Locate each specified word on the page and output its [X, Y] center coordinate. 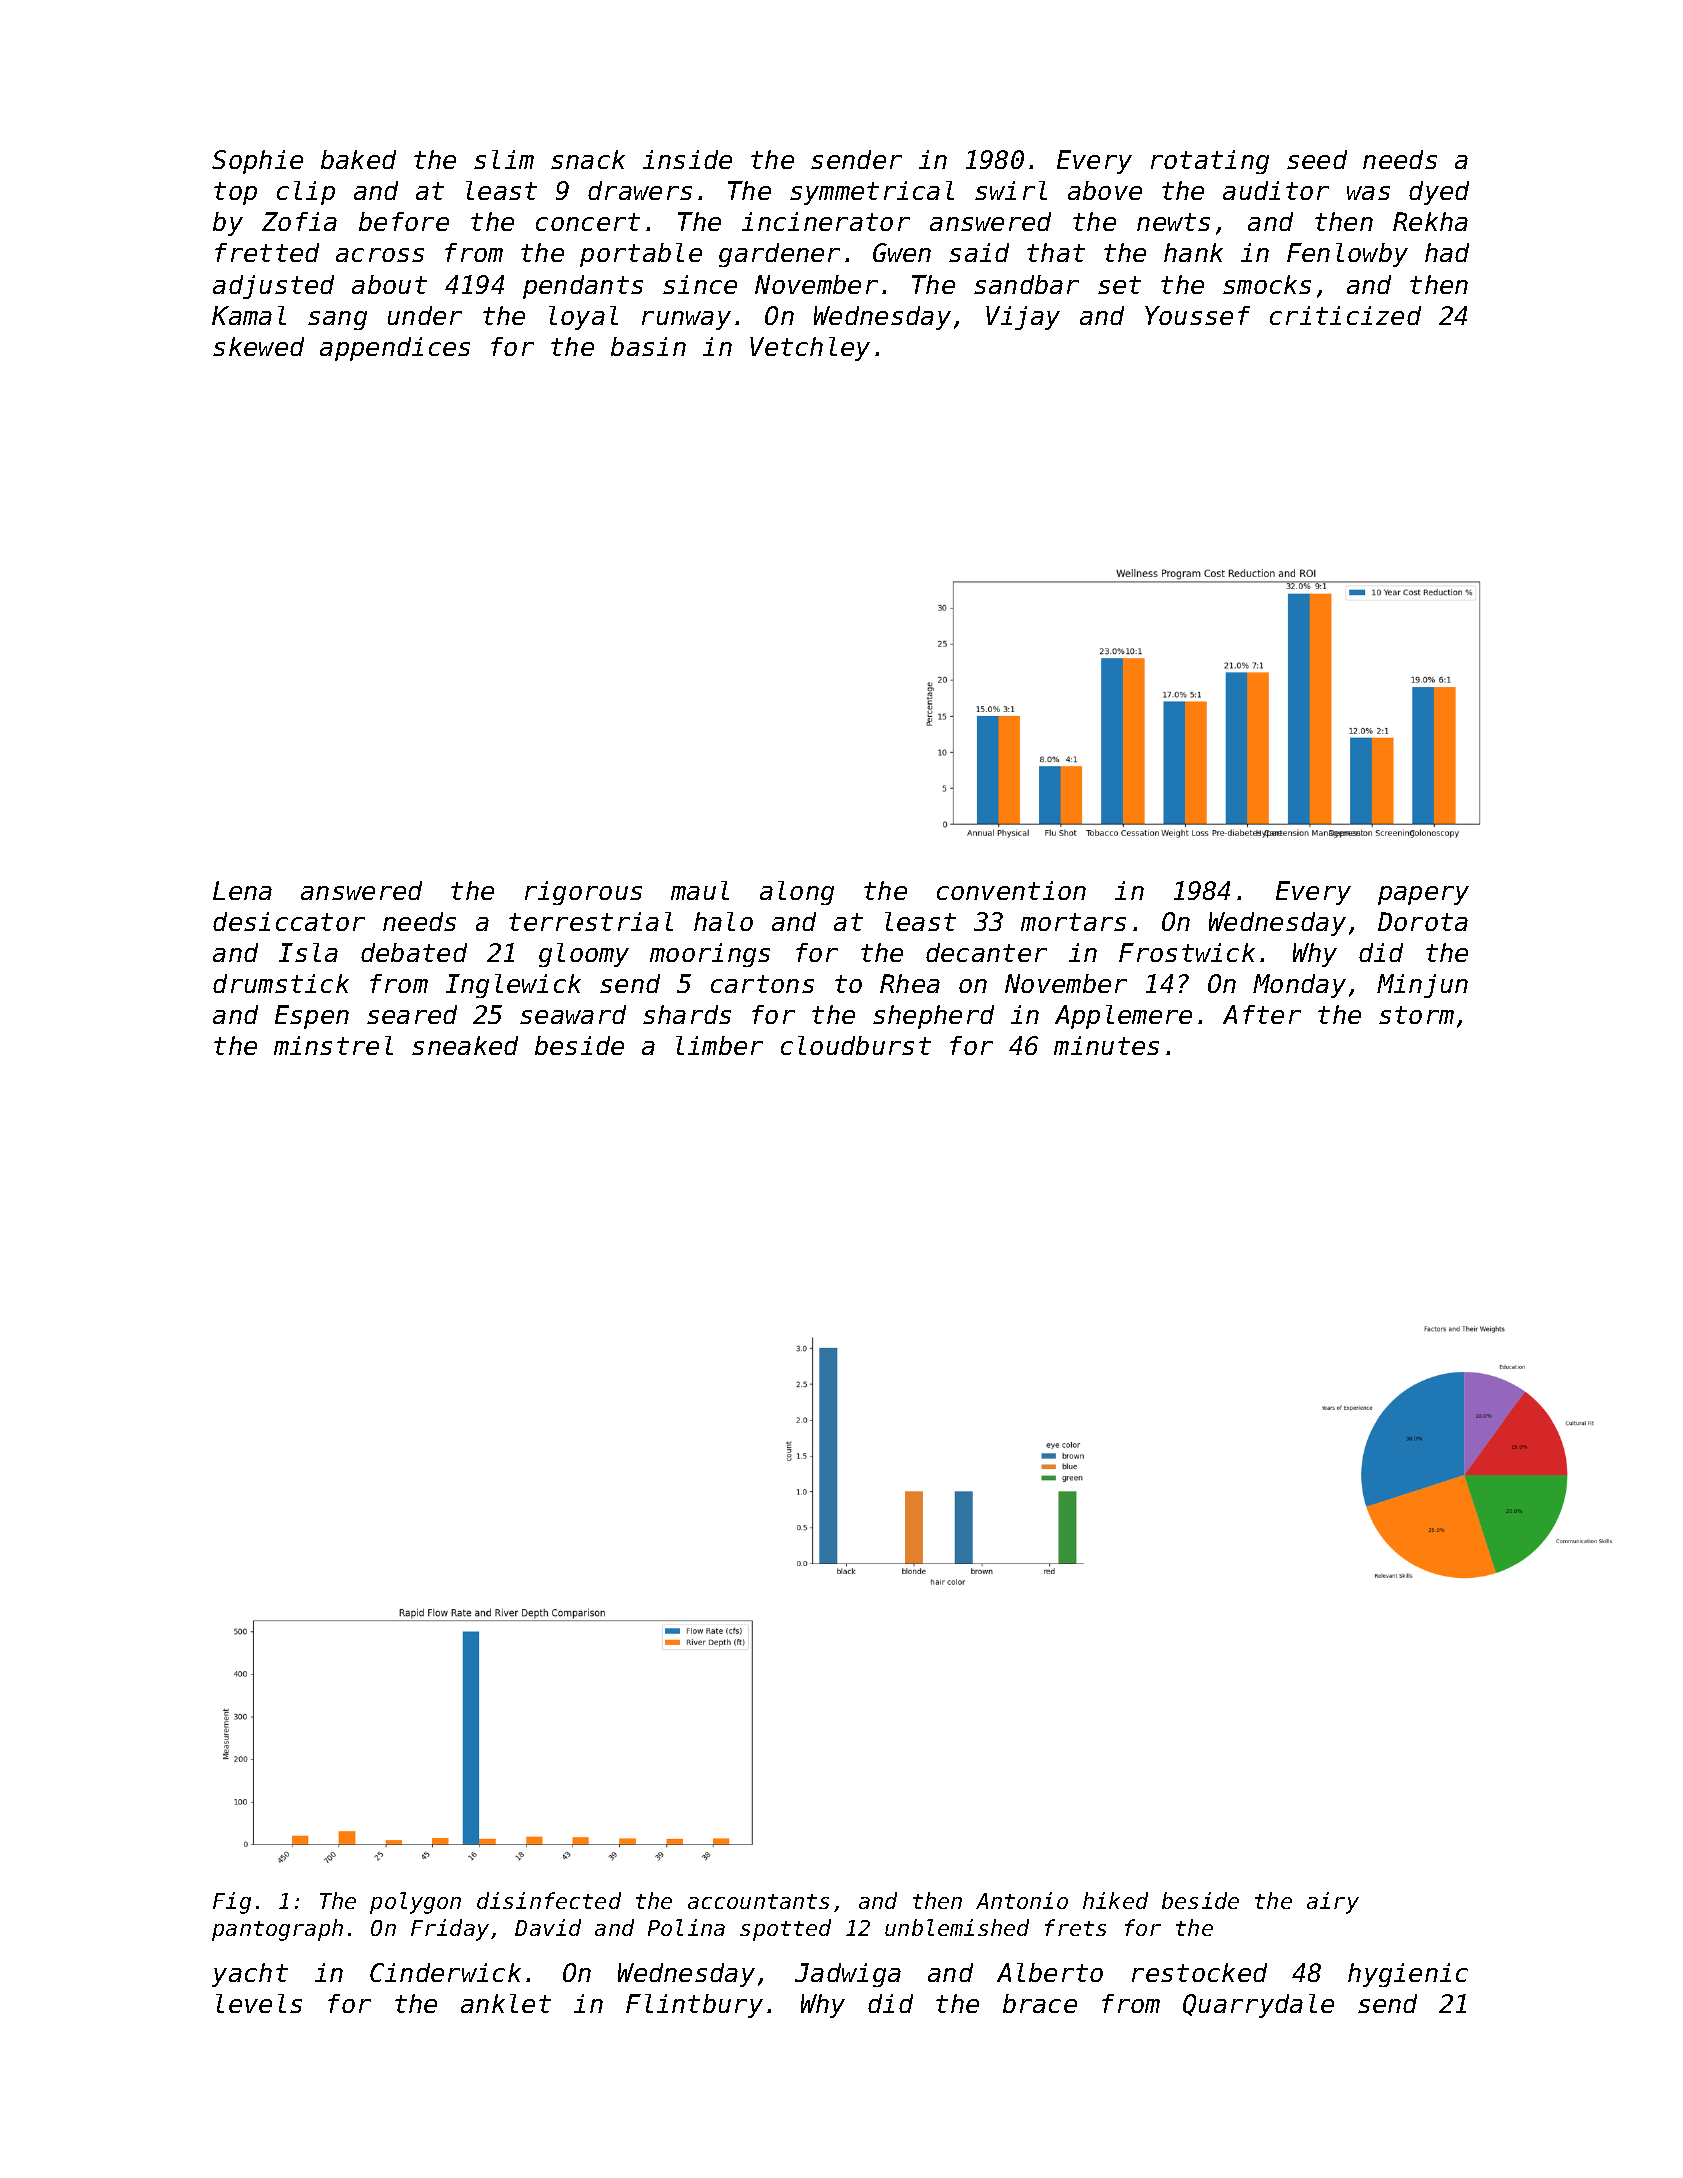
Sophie [257, 162]
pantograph [277, 1930]
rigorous [583, 893]
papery [1423, 895]
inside [687, 159]
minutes [1106, 1045]
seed [1317, 159]
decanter [986, 952]
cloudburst [856, 1045]
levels [259, 2003]
